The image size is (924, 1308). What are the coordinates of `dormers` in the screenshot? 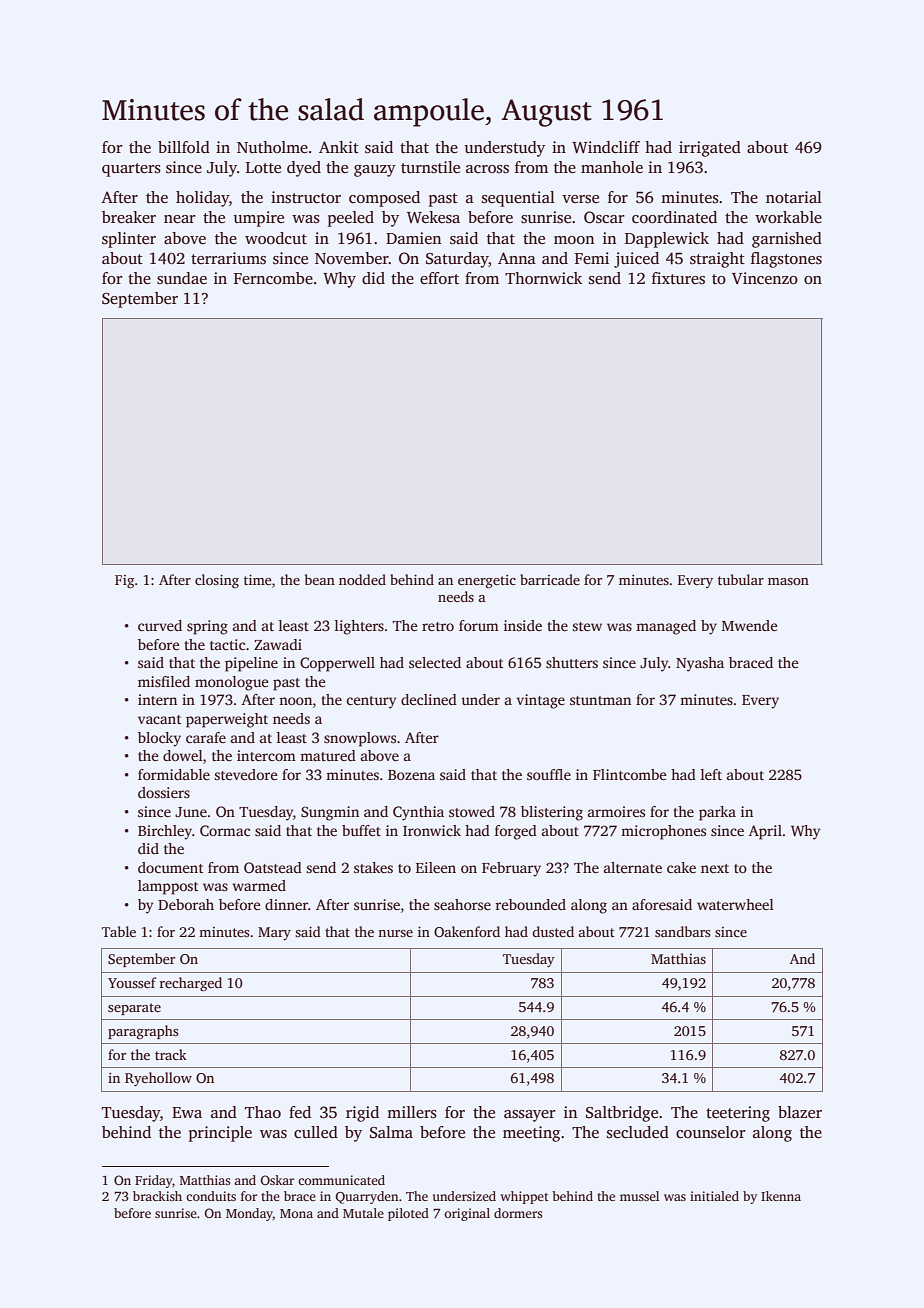 It's located at (518, 1213).
